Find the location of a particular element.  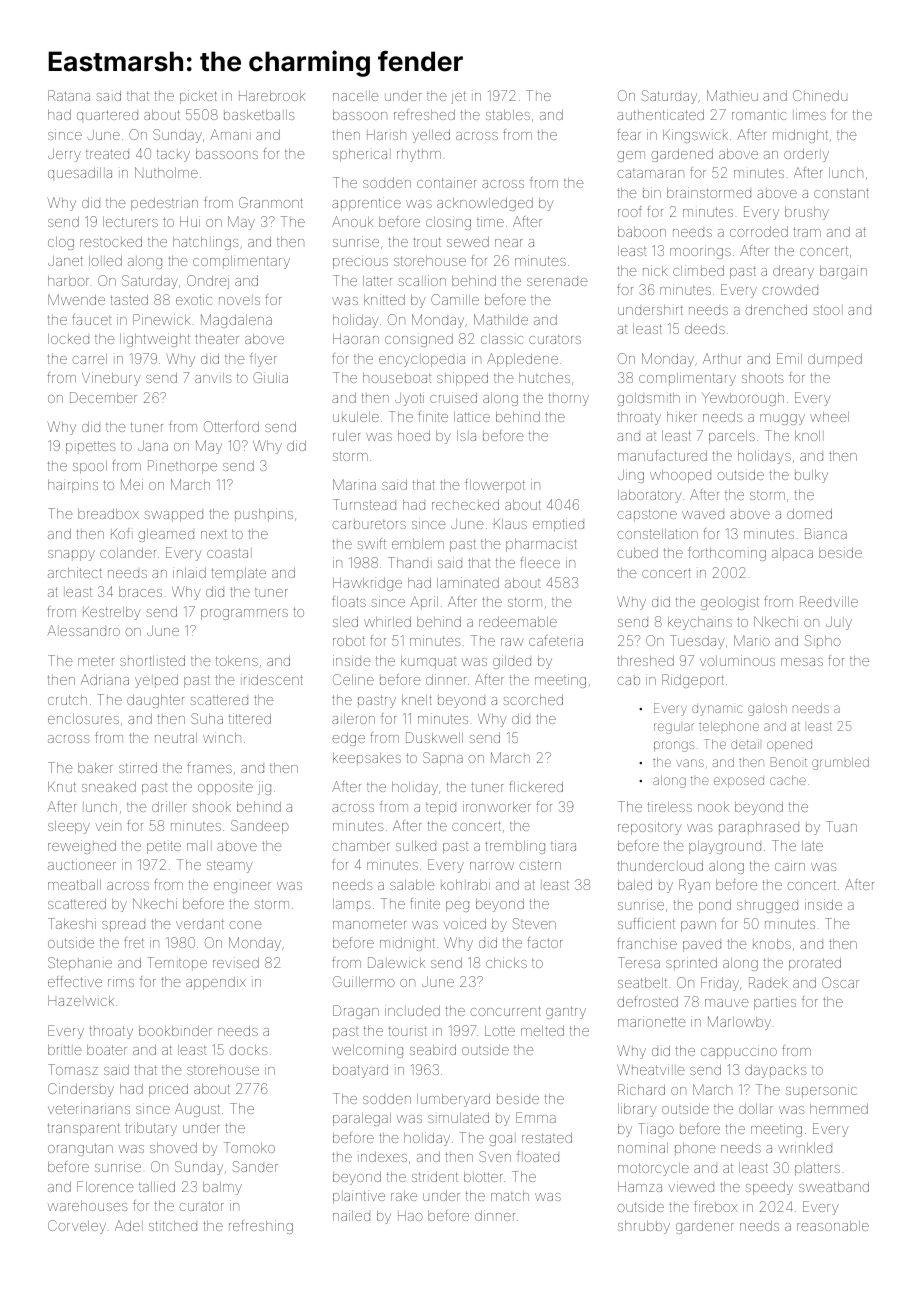

Chinedu is located at coordinates (820, 95).
